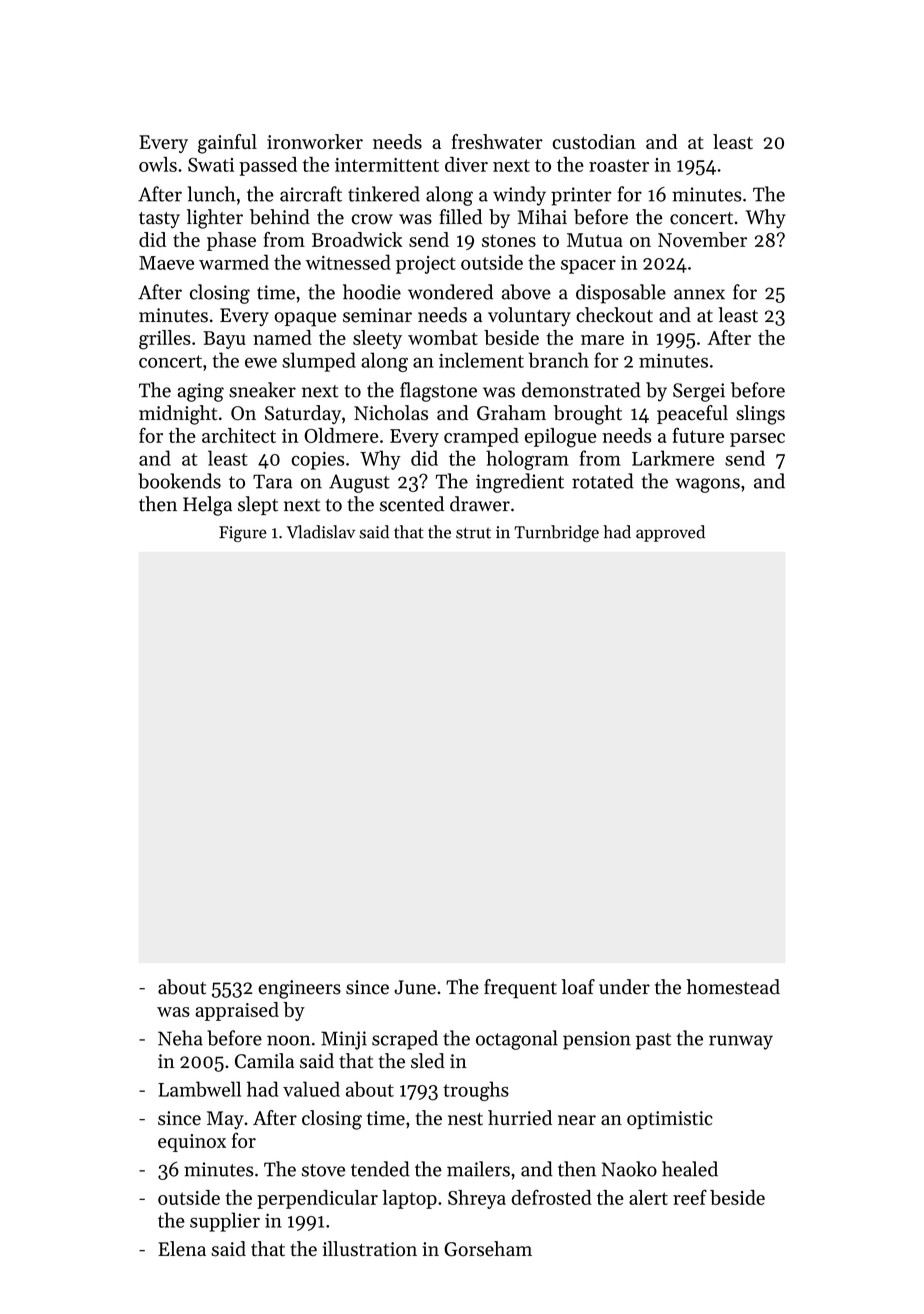  What do you see at coordinates (243, 534) in the image?
I see `Figure` at bounding box center [243, 534].
